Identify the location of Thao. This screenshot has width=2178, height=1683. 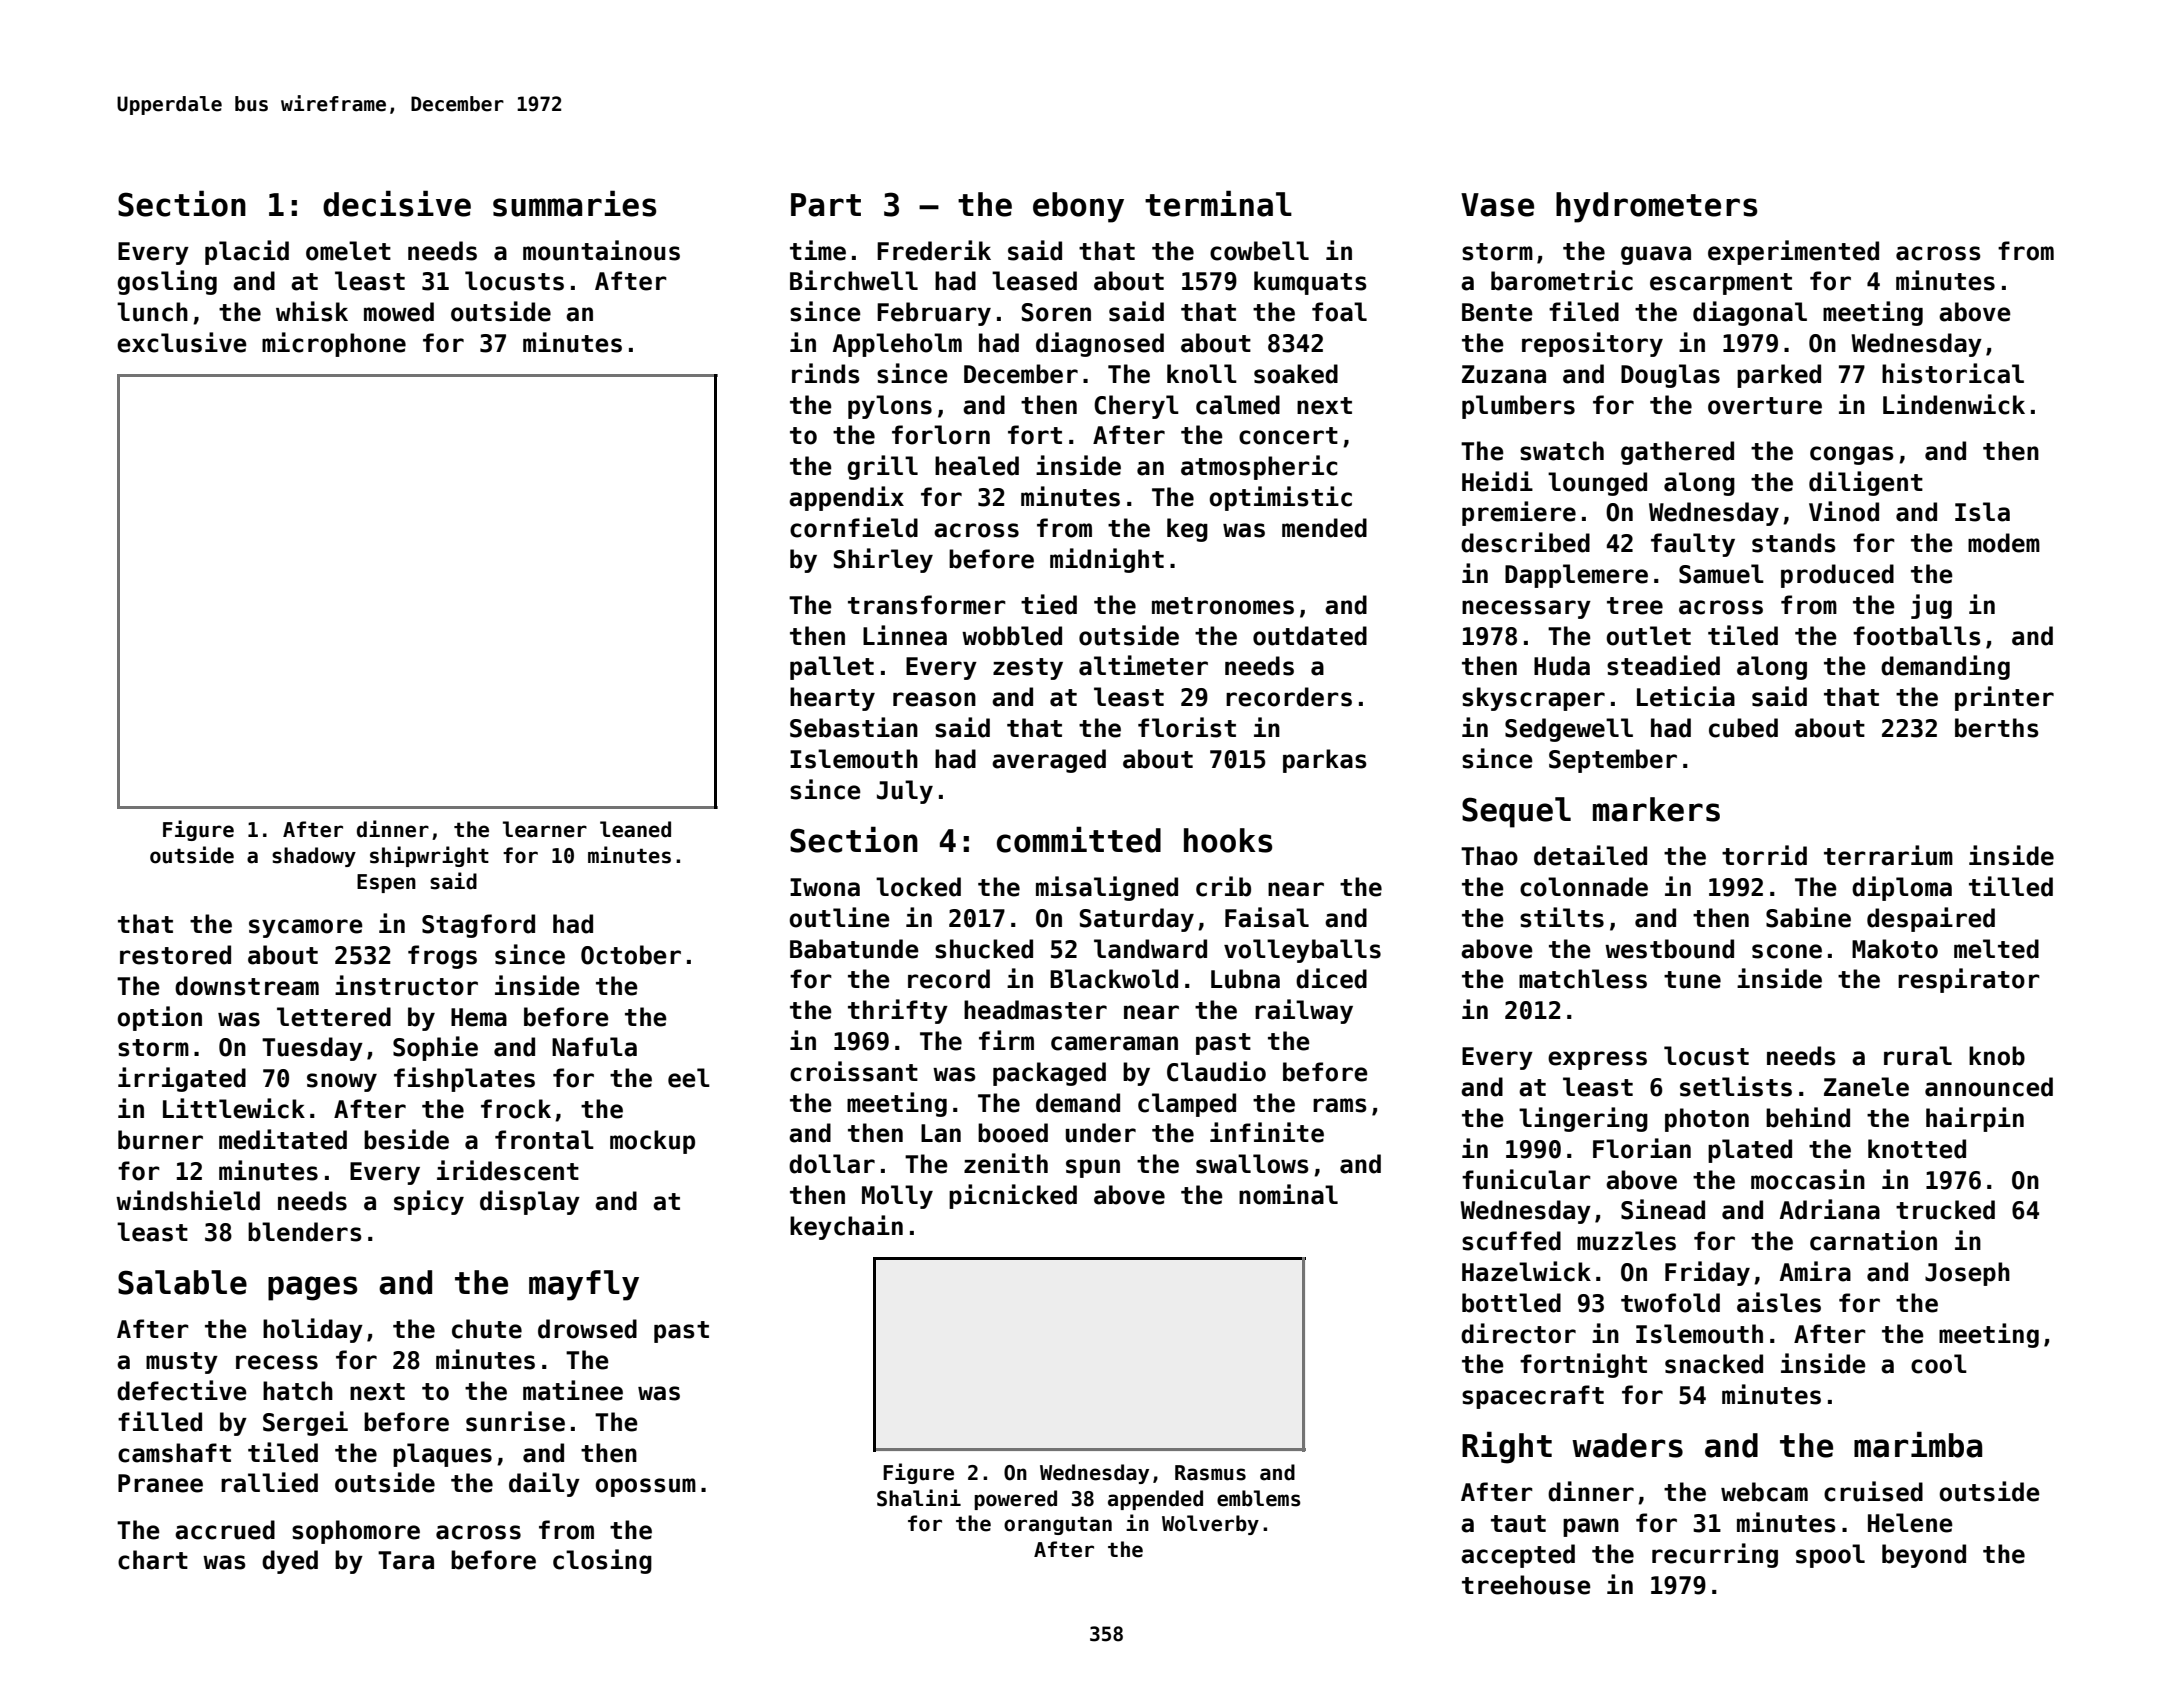
(1489, 856).
